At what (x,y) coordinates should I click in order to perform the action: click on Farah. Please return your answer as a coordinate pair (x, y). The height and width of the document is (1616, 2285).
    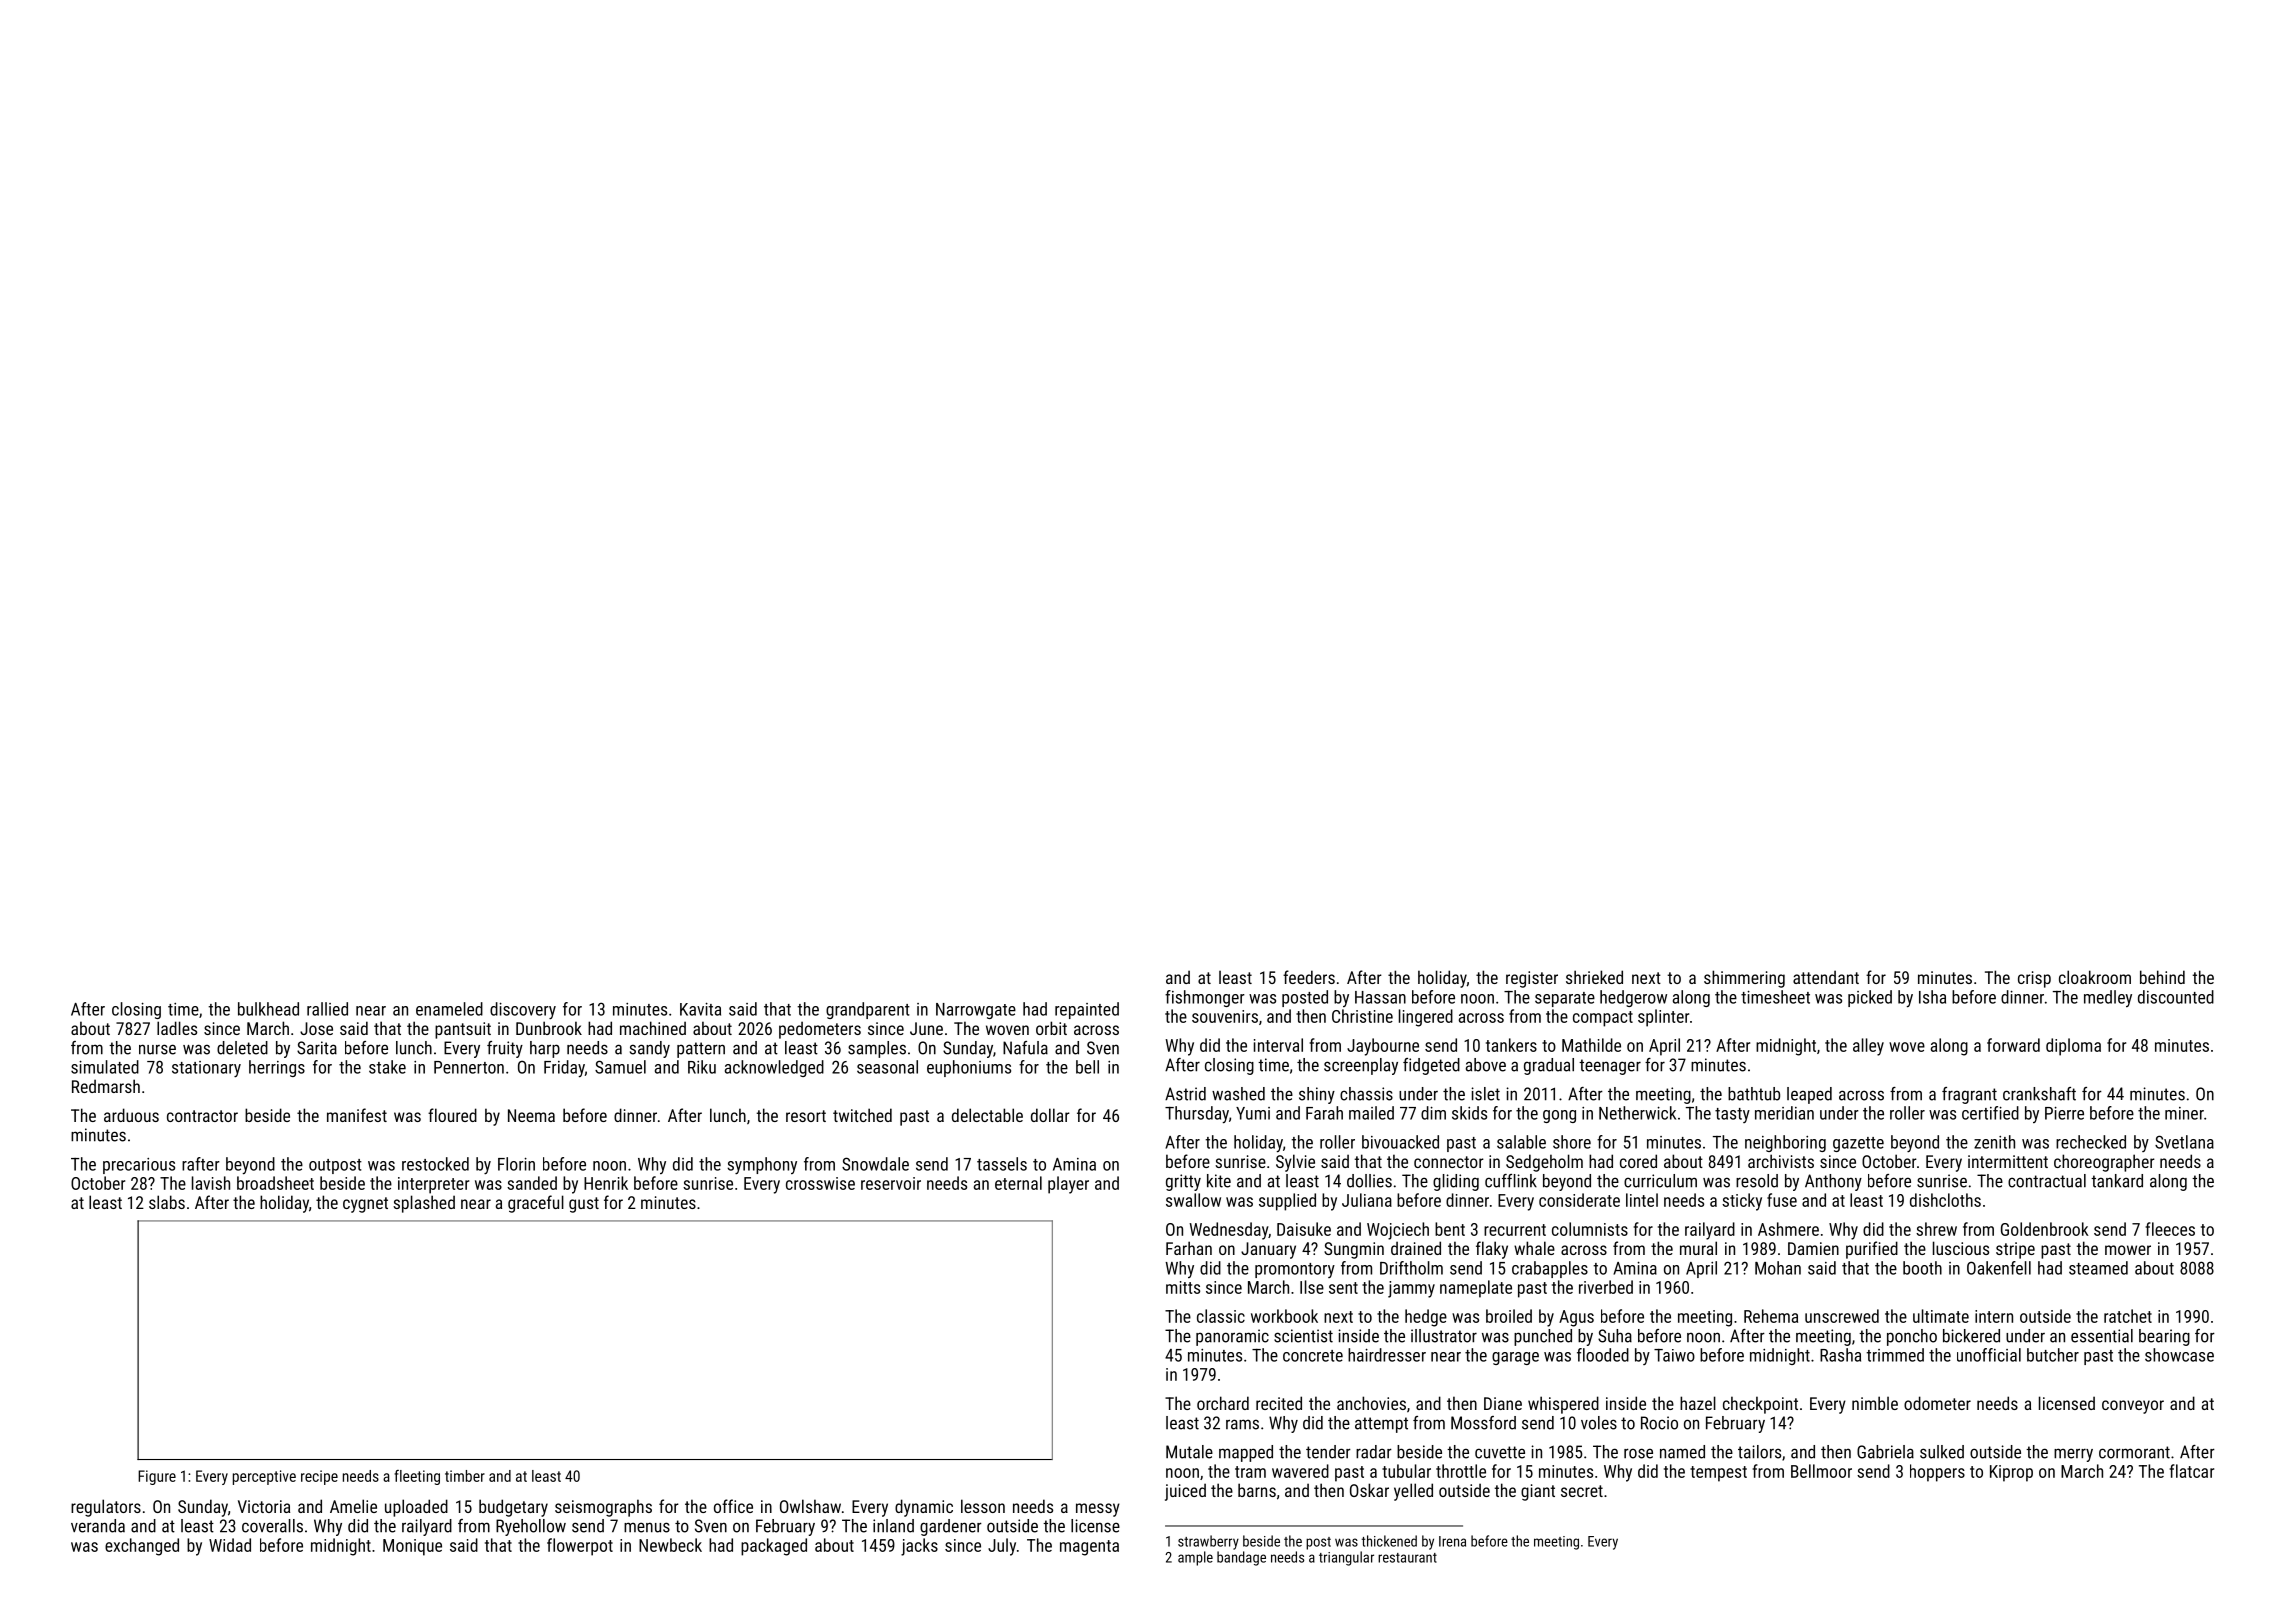
    Looking at the image, I should click on (1324, 1113).
